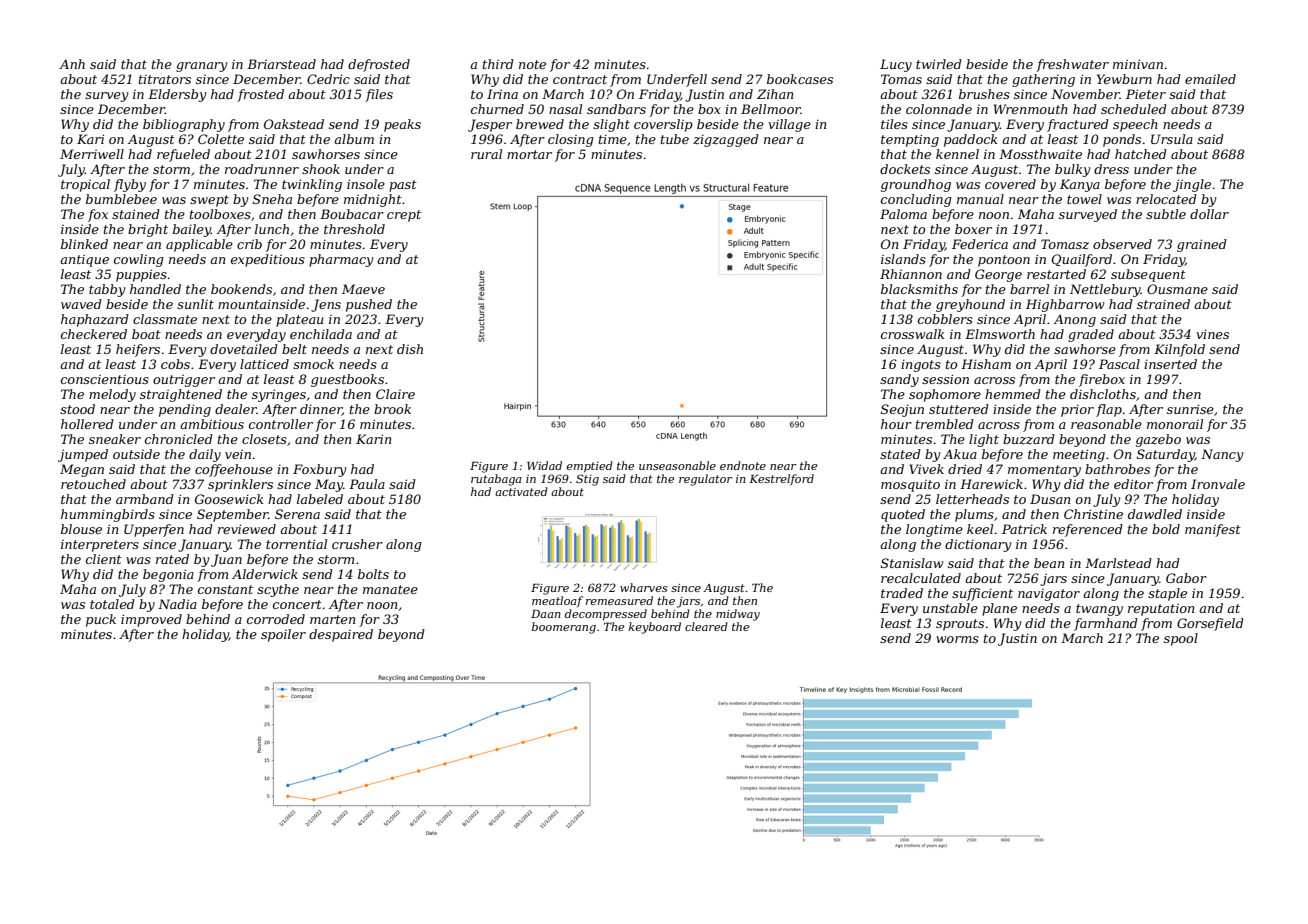 This screenshot has height=924, width=1308. What do you see at coordinates (521, 491) in the screenshot?
I see `activated` at bounding box center [521, 491].
